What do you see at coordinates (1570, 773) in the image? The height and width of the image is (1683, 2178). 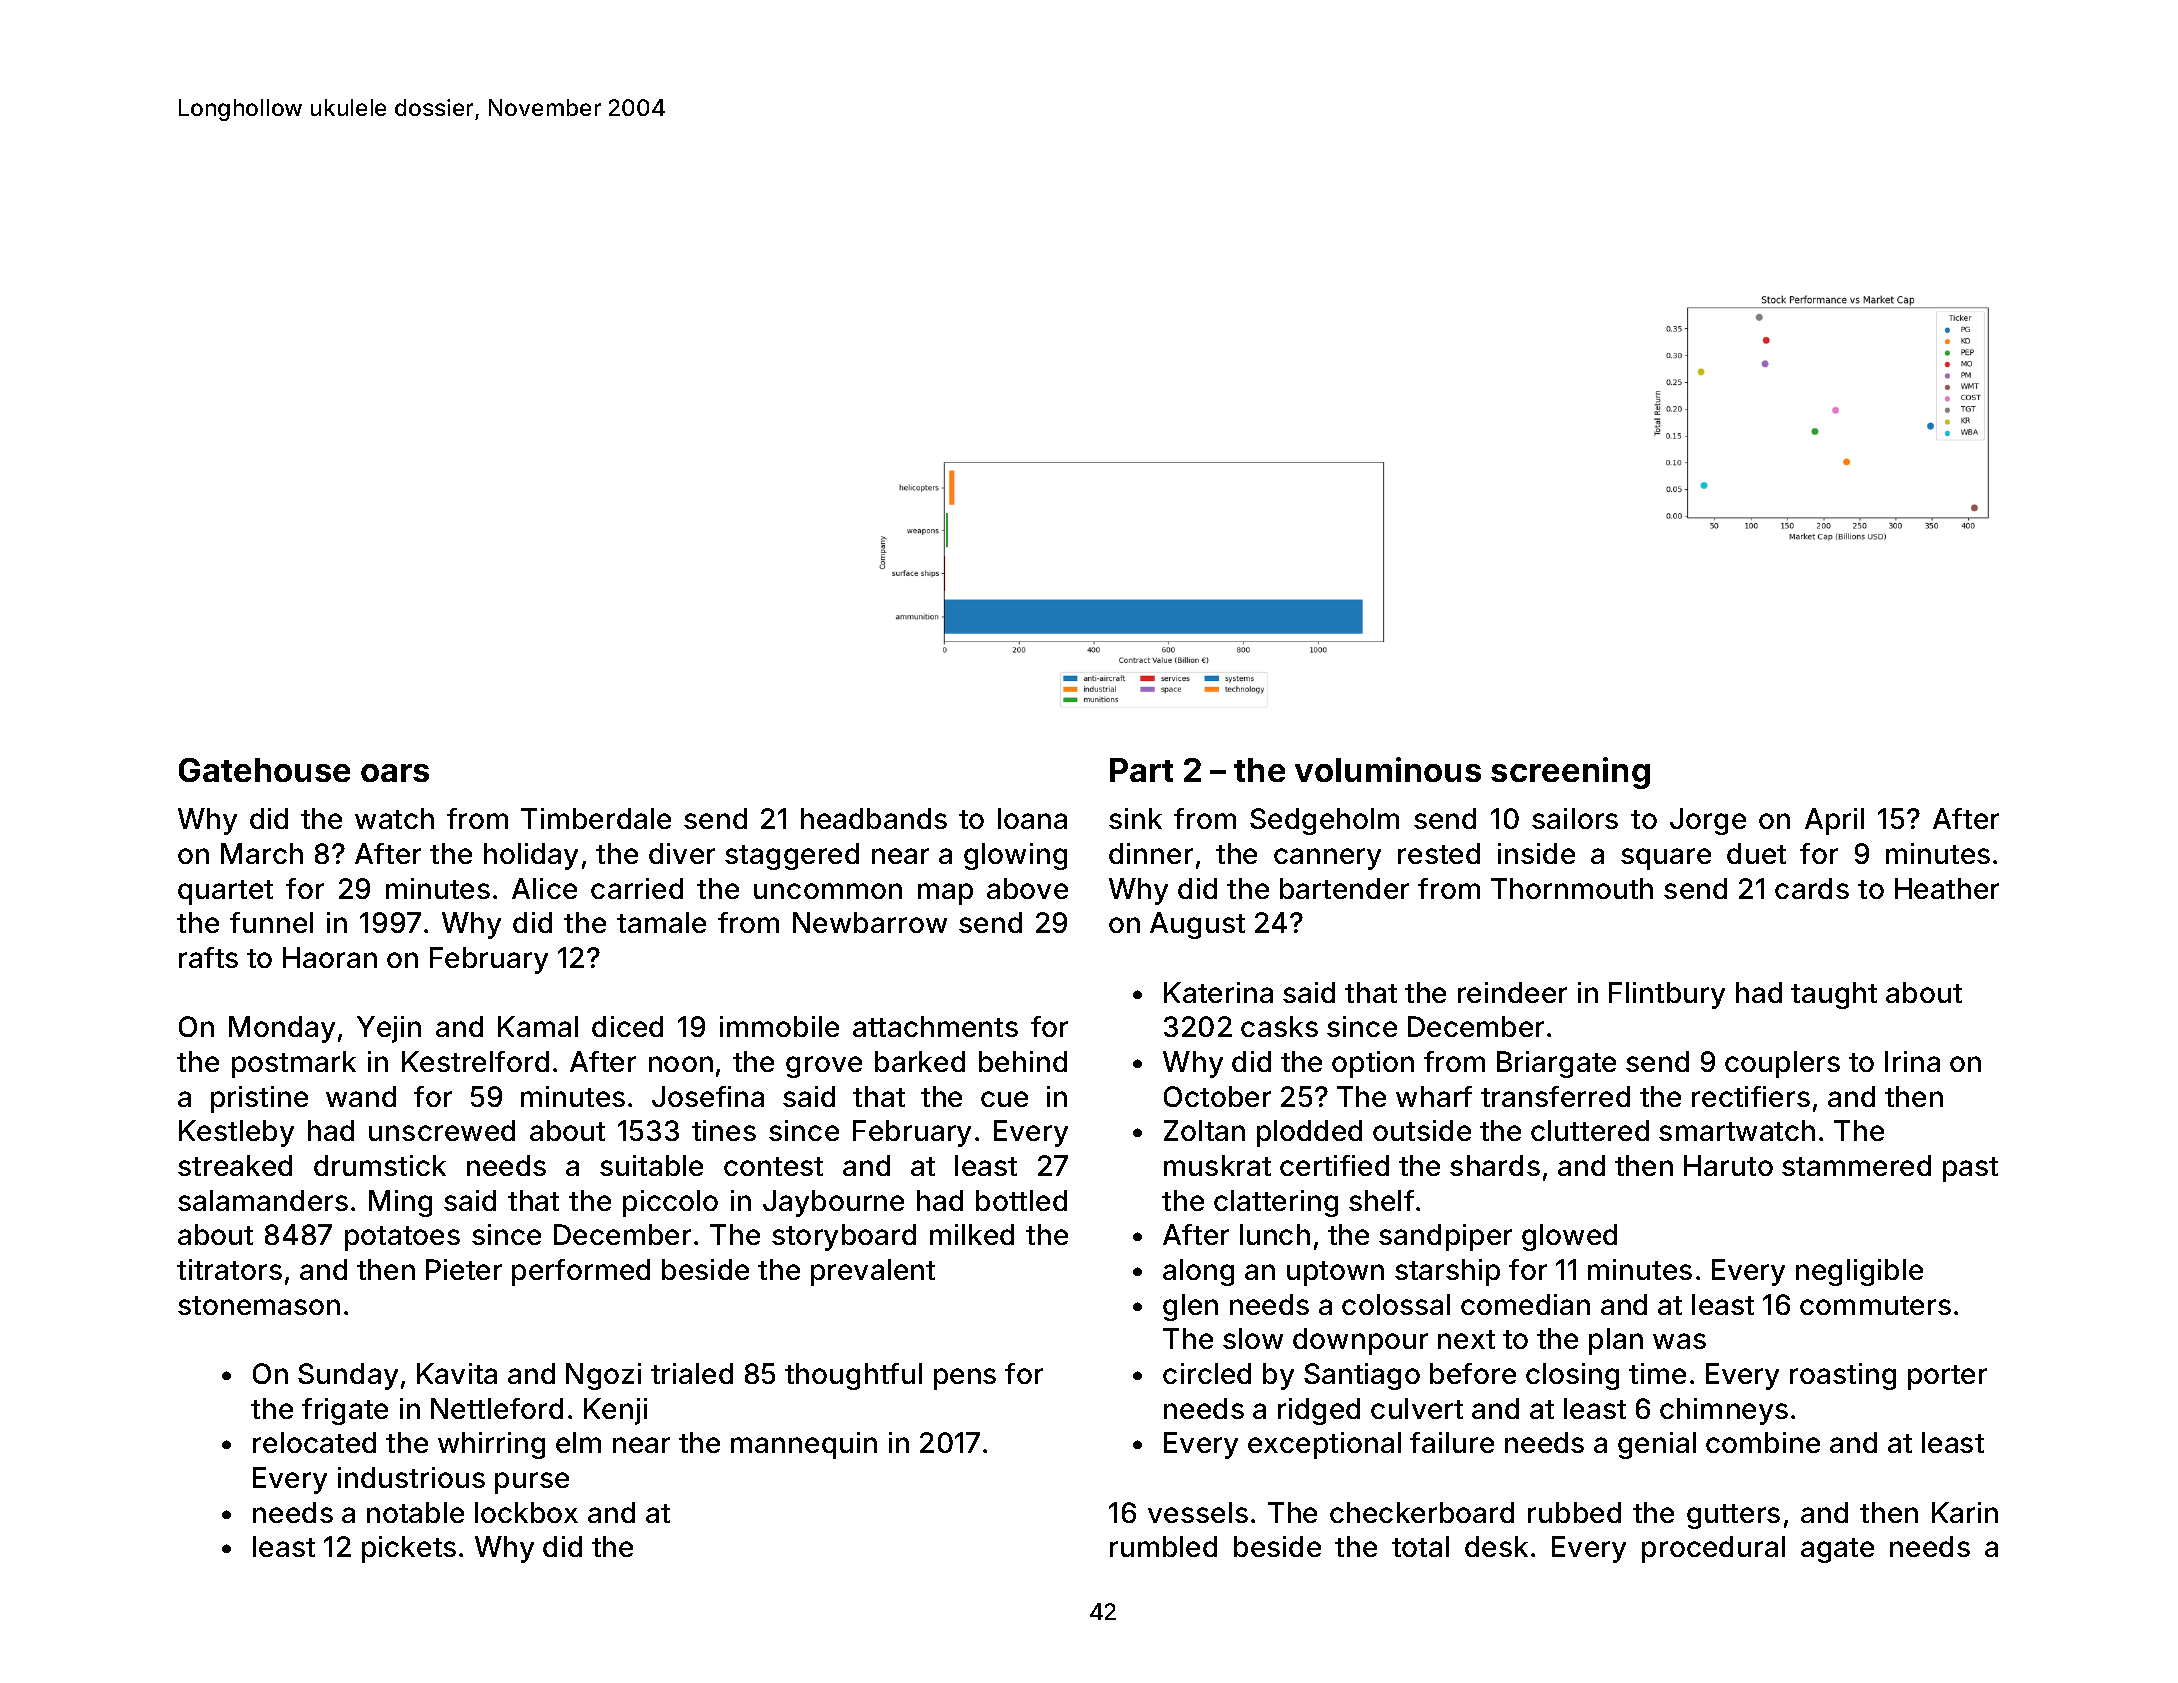 I see `screening` at bounding box center [1570, 773].
